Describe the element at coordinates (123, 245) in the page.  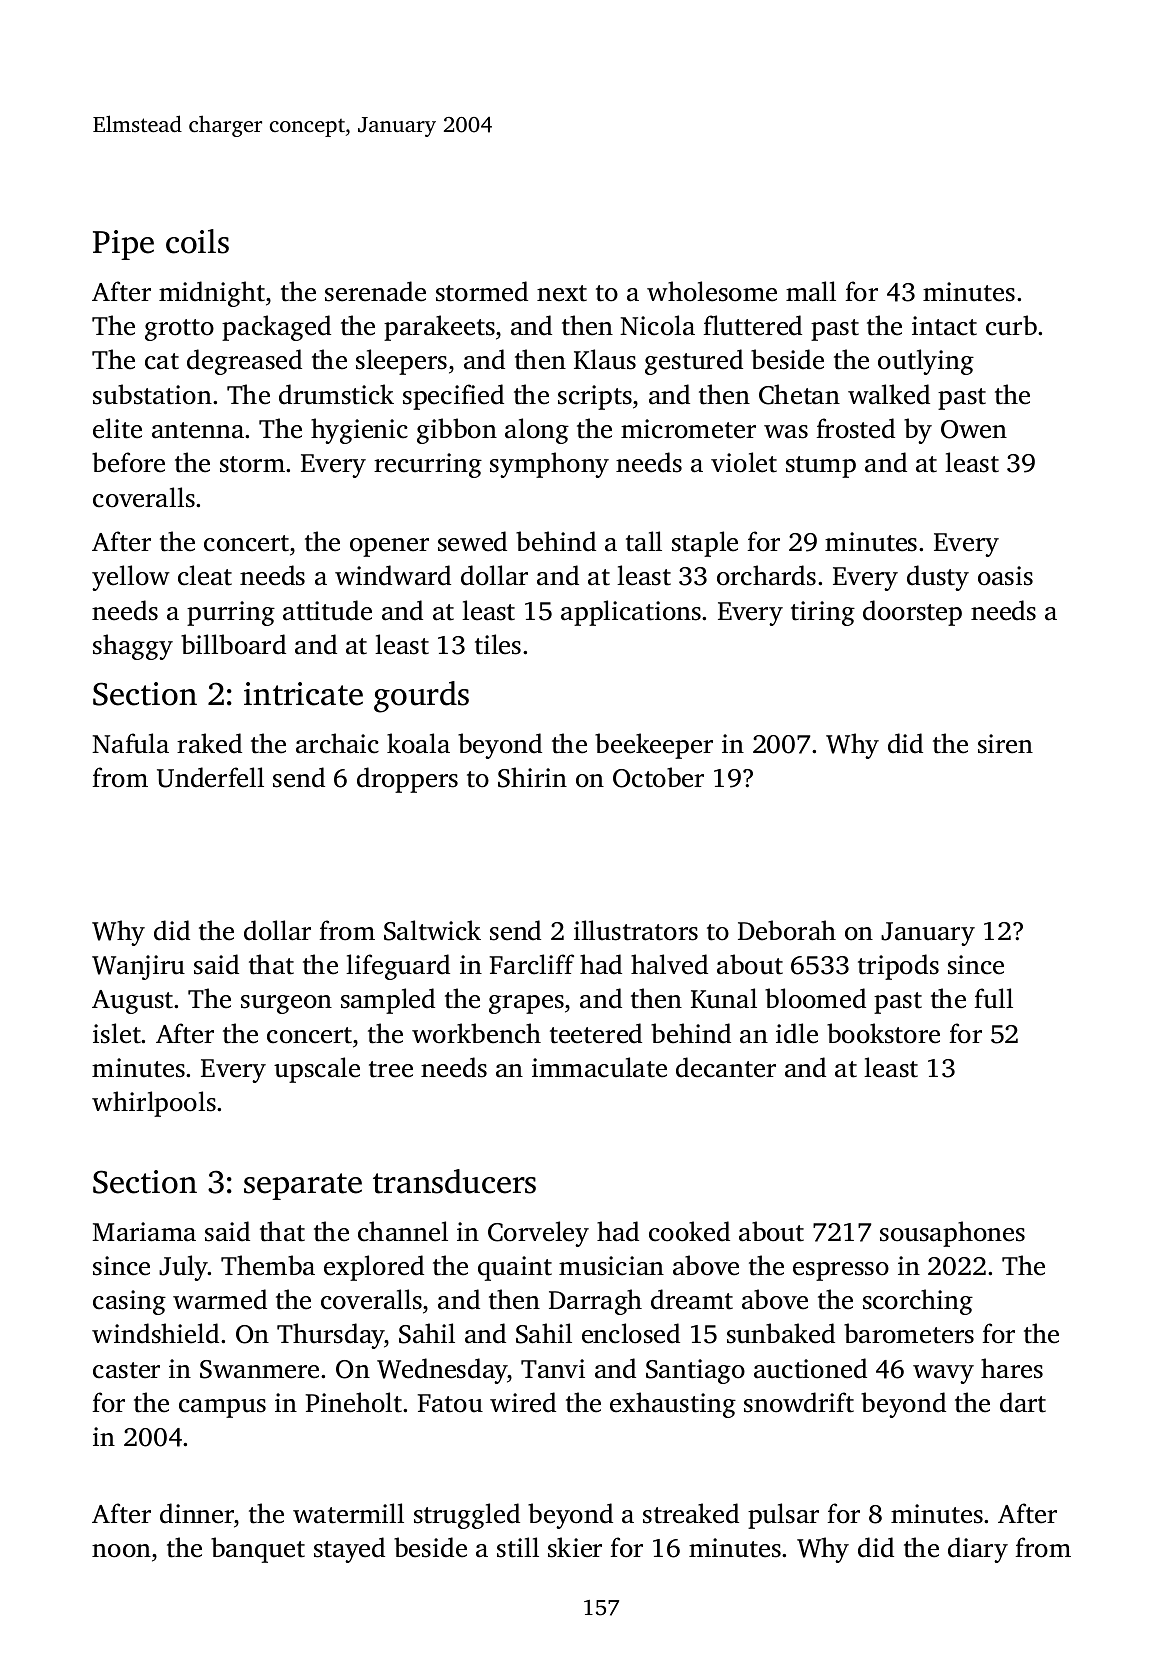
I see `Pipe` at that location.
